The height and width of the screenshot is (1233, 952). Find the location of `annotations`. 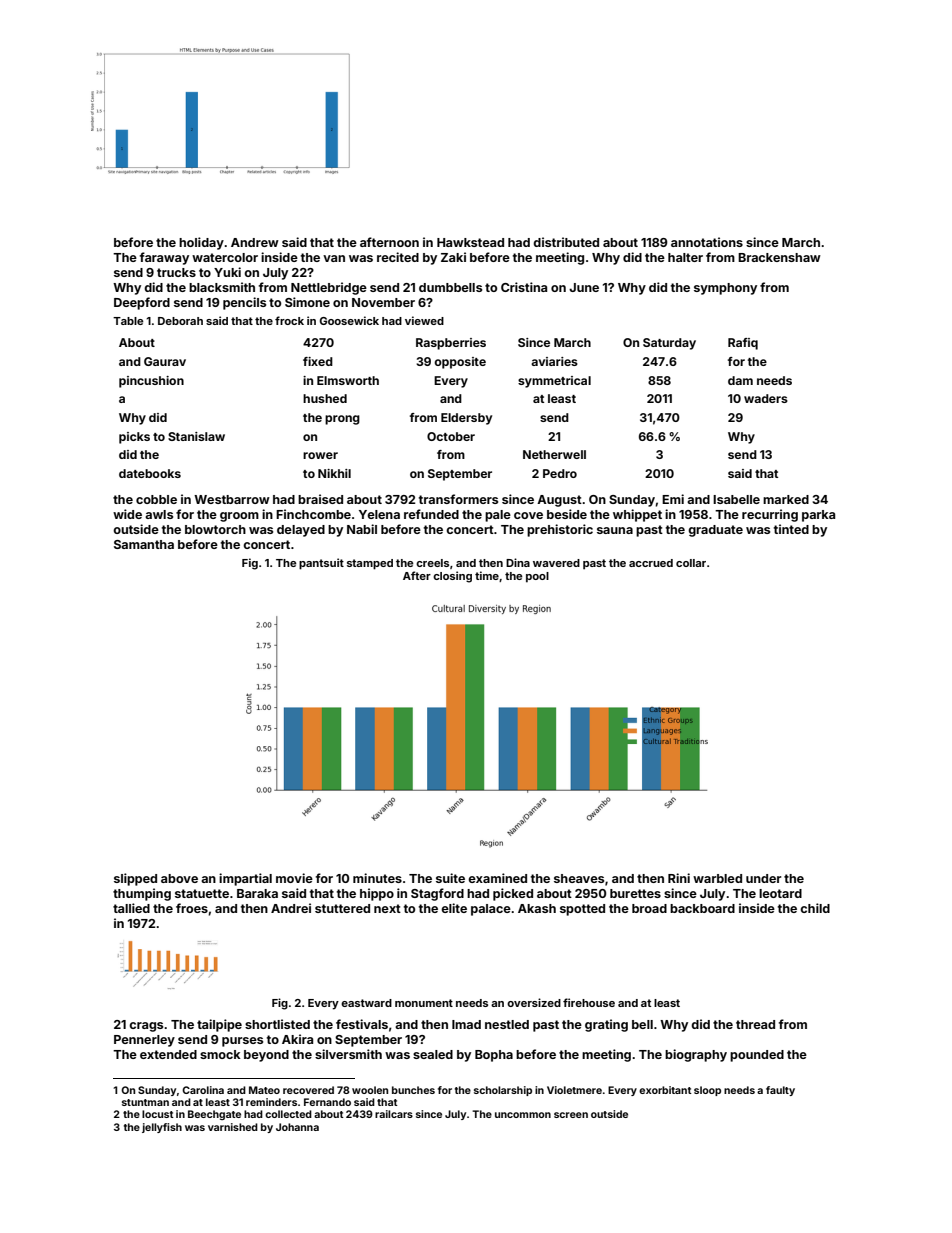

annotations is located at coordinates (707, 242).
